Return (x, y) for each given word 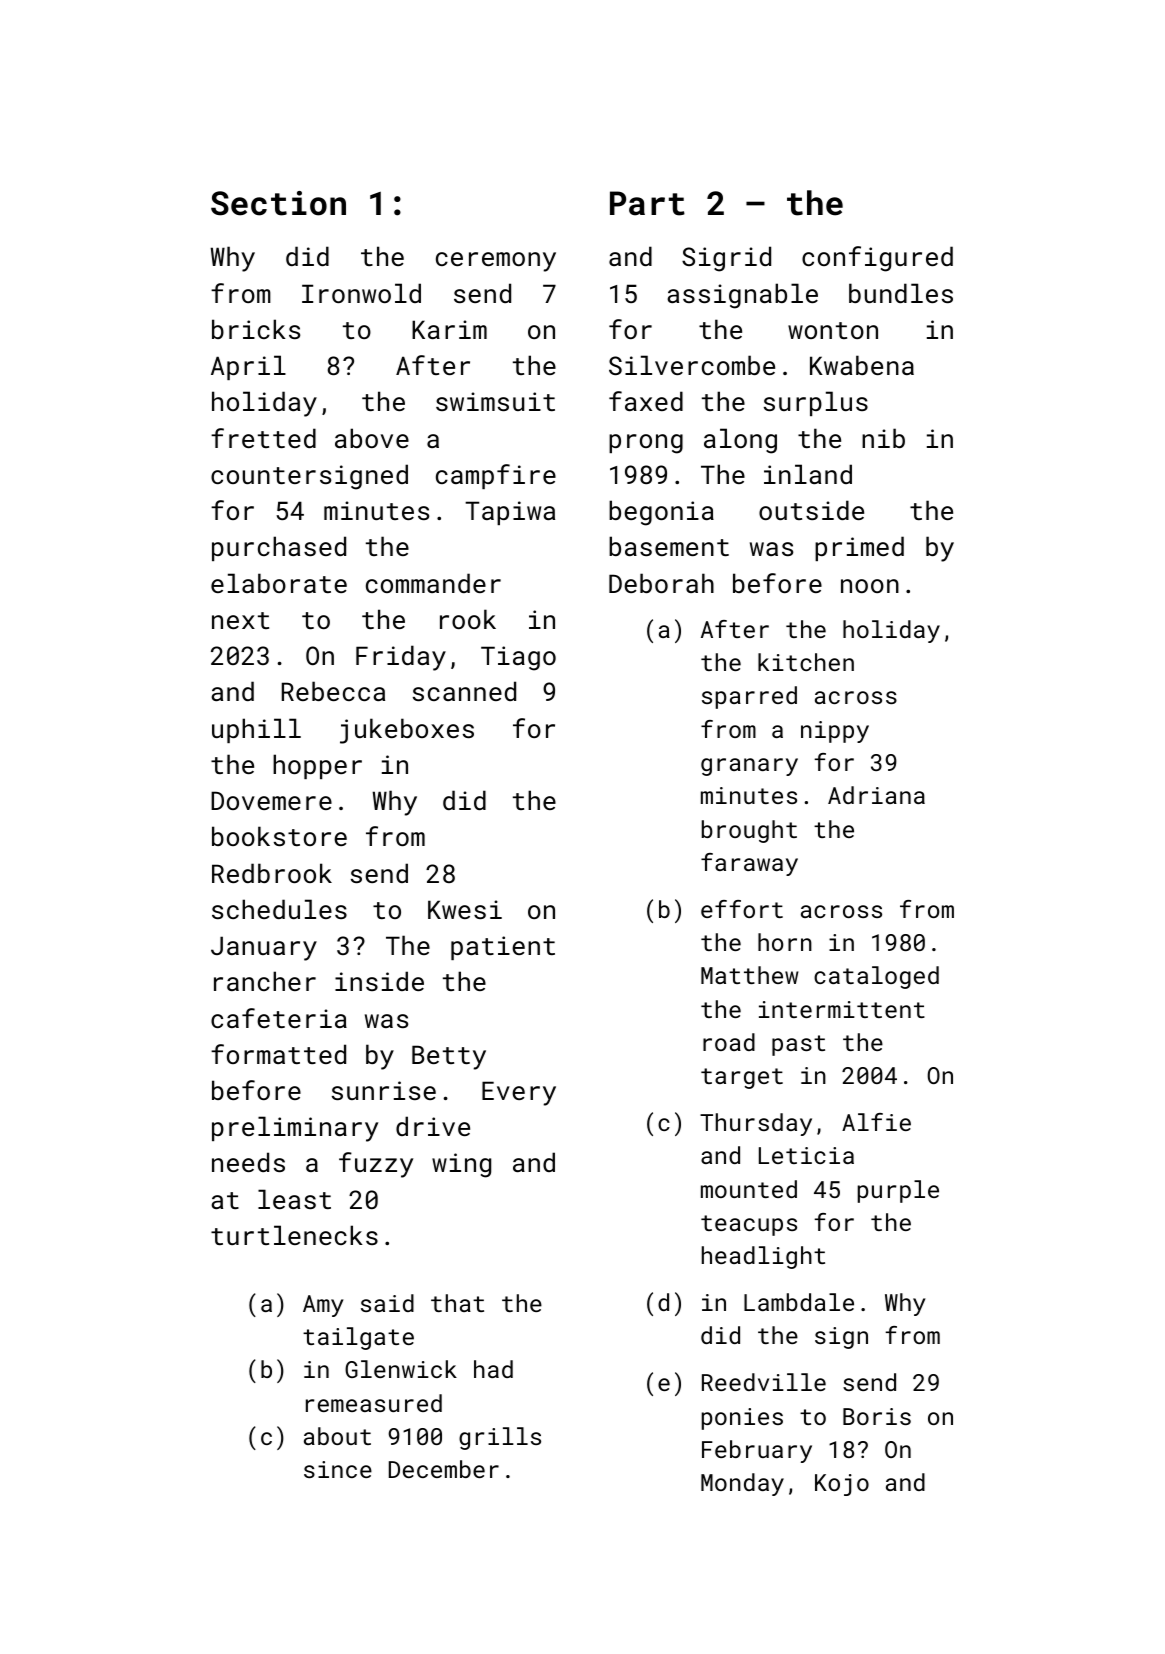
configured (877, 259)
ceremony (496, 262)
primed (859, 548)
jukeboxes (407, 731)
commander (433, 583)
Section (278, 203)
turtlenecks (294, 1235)
